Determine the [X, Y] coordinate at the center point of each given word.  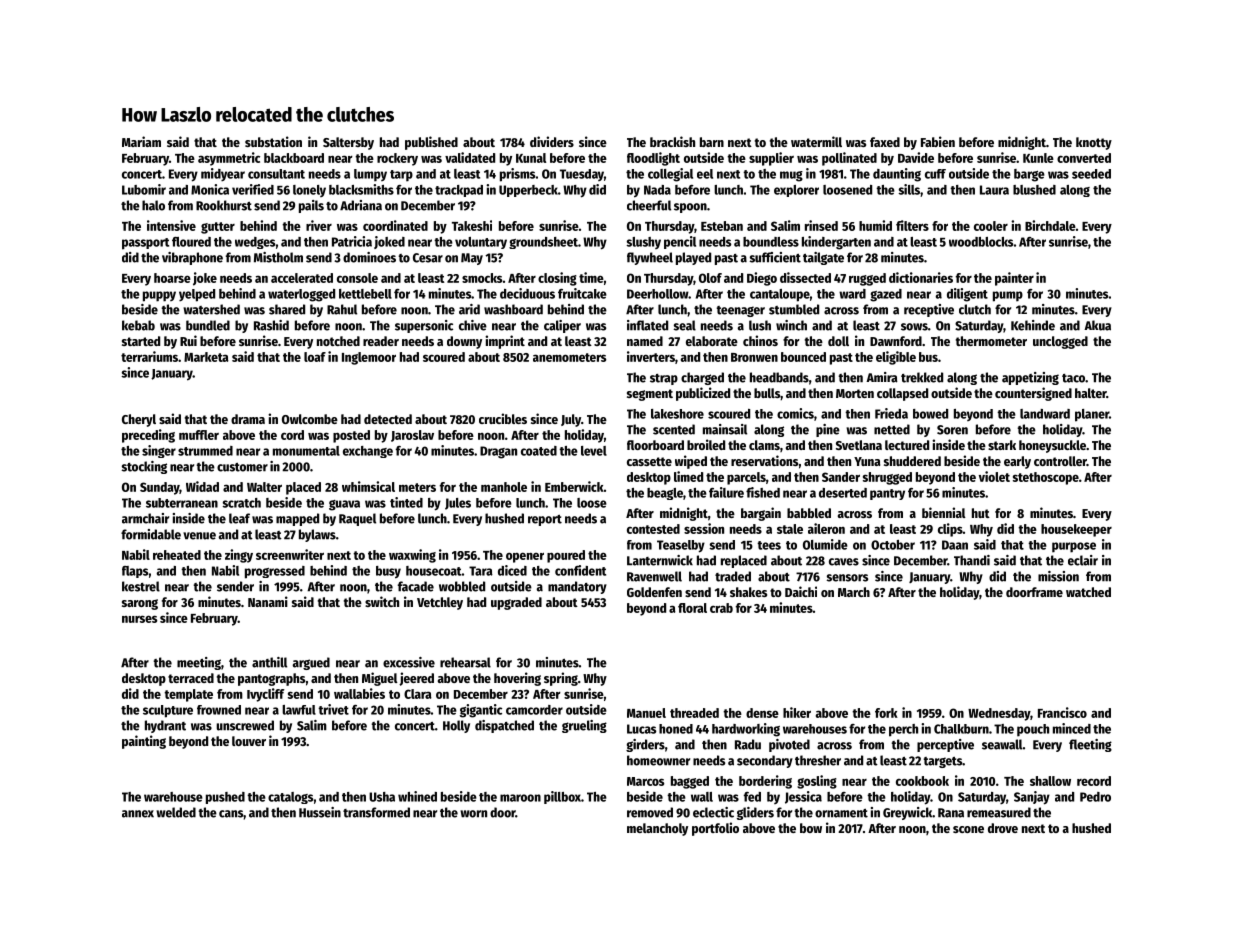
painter [1014, 279]
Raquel [357, 519]
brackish [672, 141]
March [854, 592]
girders [645, 745]
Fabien [938, 141]
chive [473, 325]
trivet [333, 709]
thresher [818, 760]
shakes [748, 592]
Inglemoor [369, 358]
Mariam [141, 141]
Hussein [320, 812]
